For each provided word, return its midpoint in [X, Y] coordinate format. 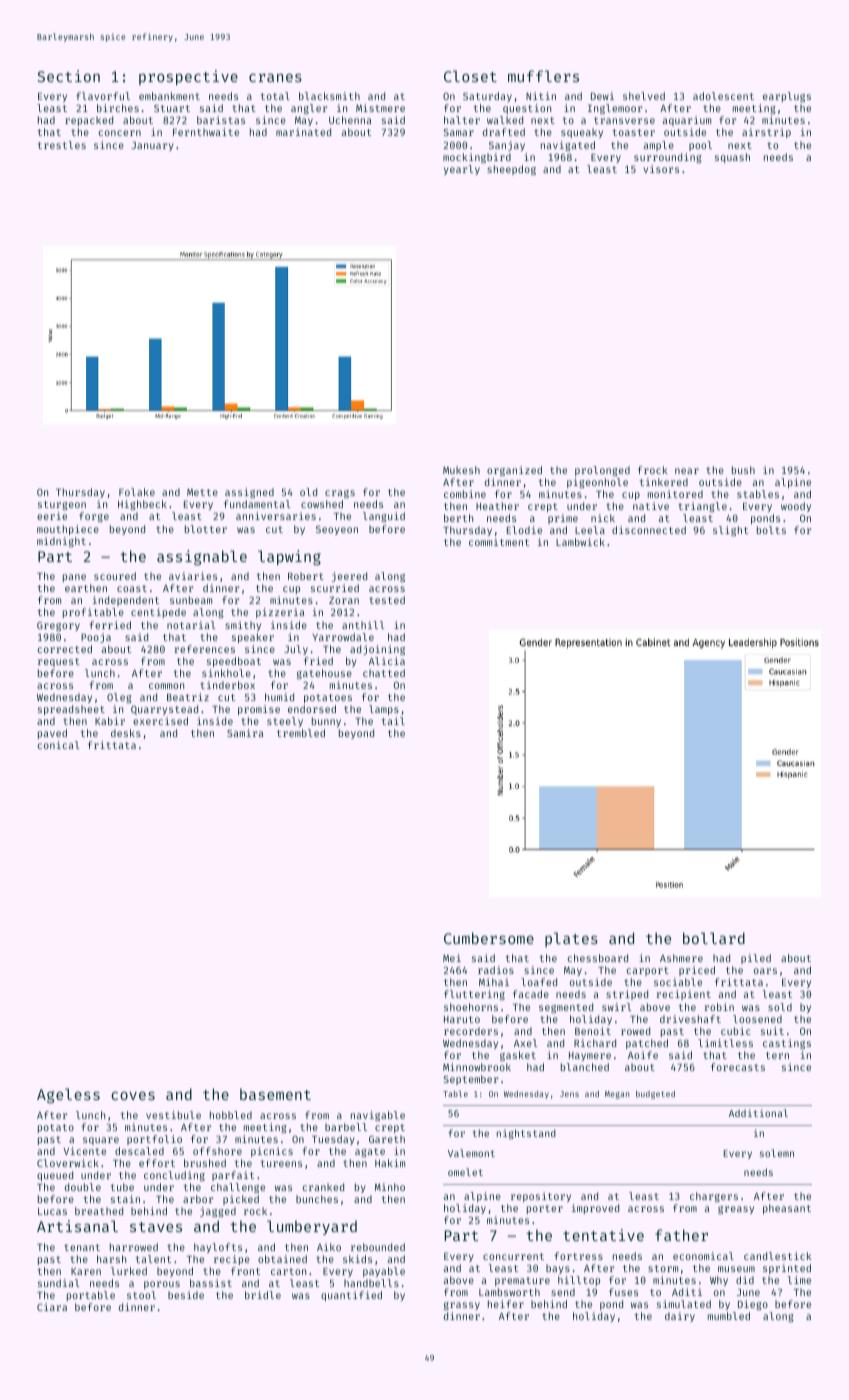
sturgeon [62, 505]
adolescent [723, 96]
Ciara [52, 1307]
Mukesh [461, 470]
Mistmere [380, 108]
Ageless [68, 1095]
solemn [777, 1153]
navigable [378, 1116]
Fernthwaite [206, 132]
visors [661, 169]
